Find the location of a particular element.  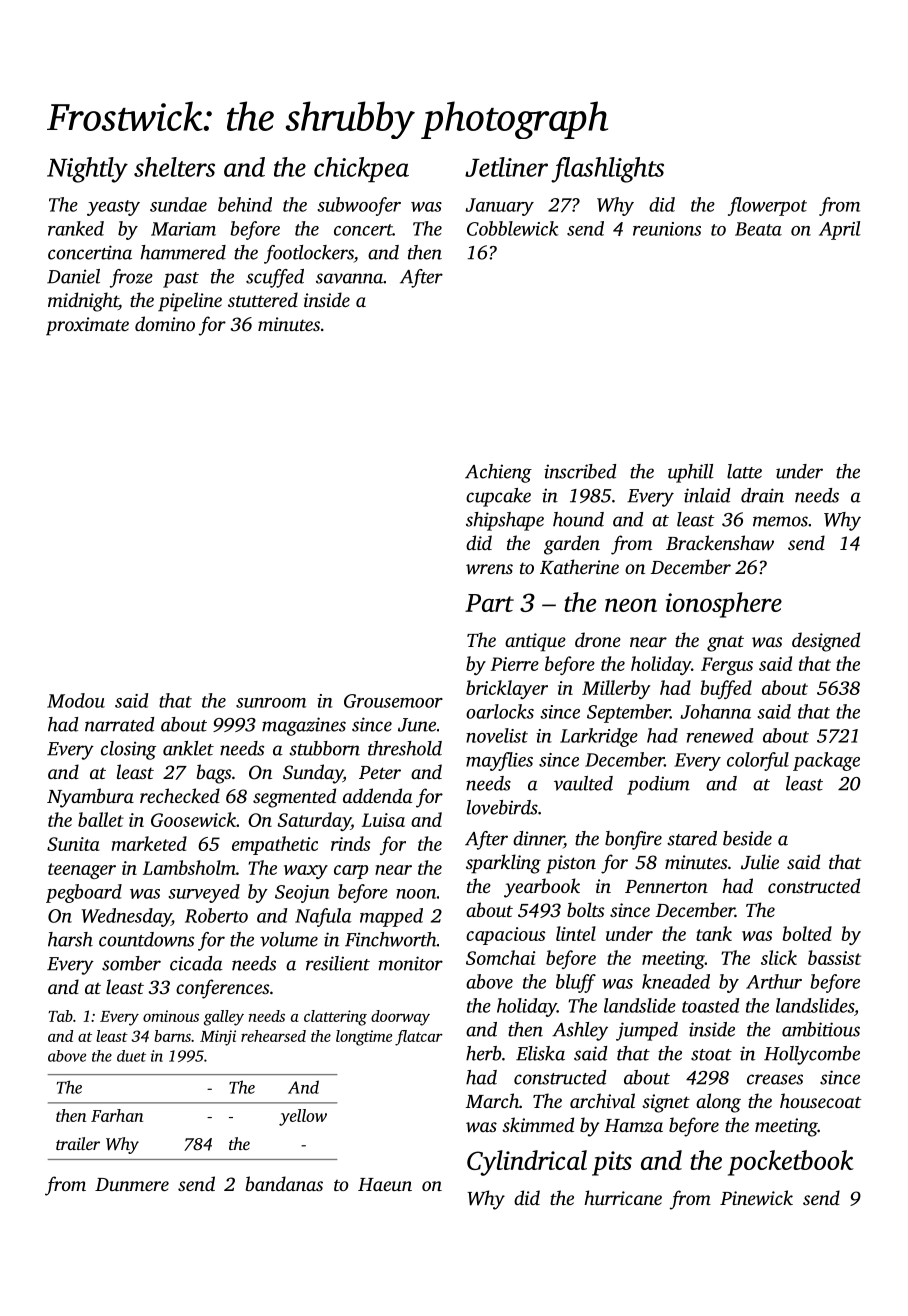

Dunmere is located at coordinates (132, 1184).
